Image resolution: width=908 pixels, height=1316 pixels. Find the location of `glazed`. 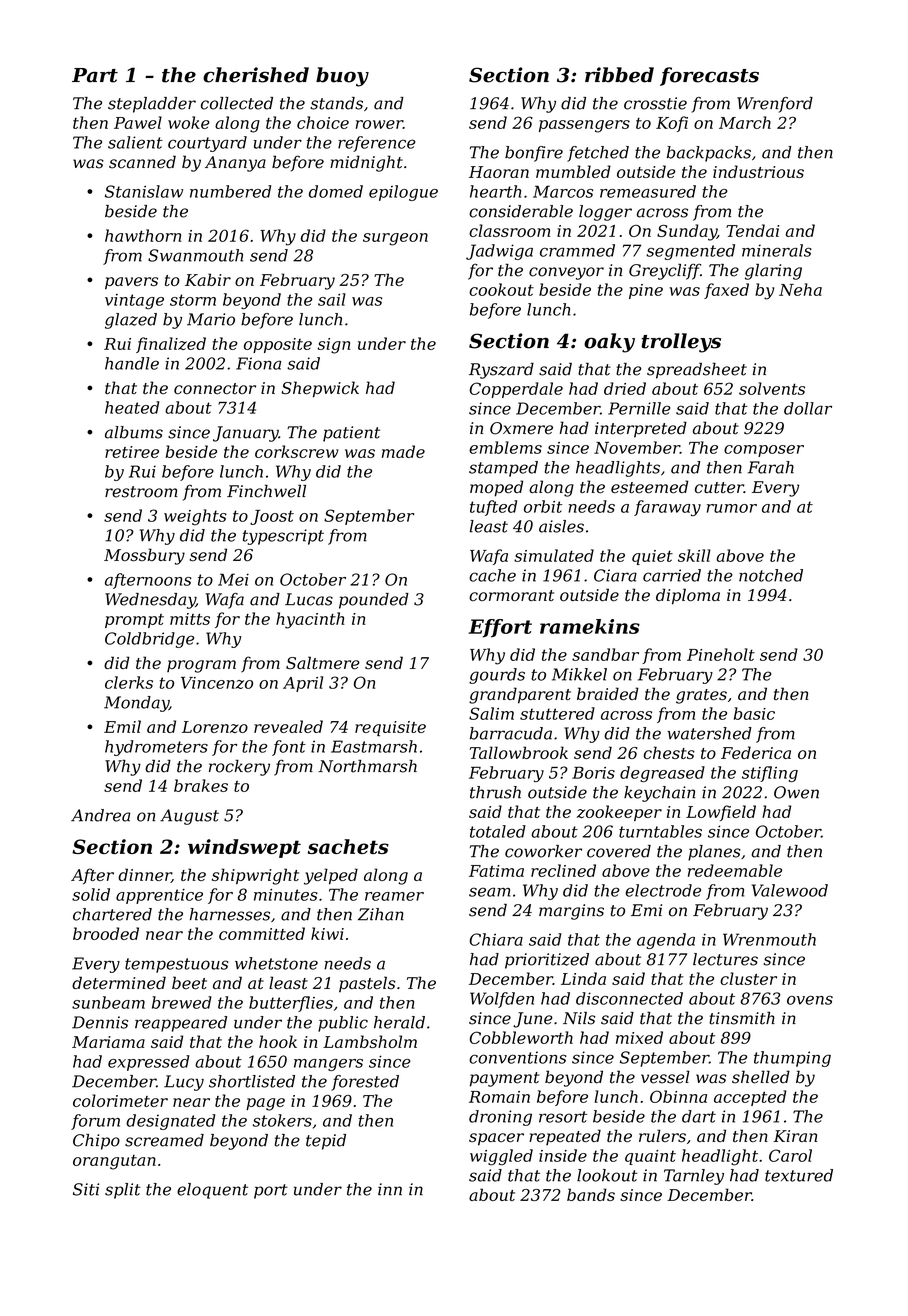

glazed is located at coordinates (131, 321).
